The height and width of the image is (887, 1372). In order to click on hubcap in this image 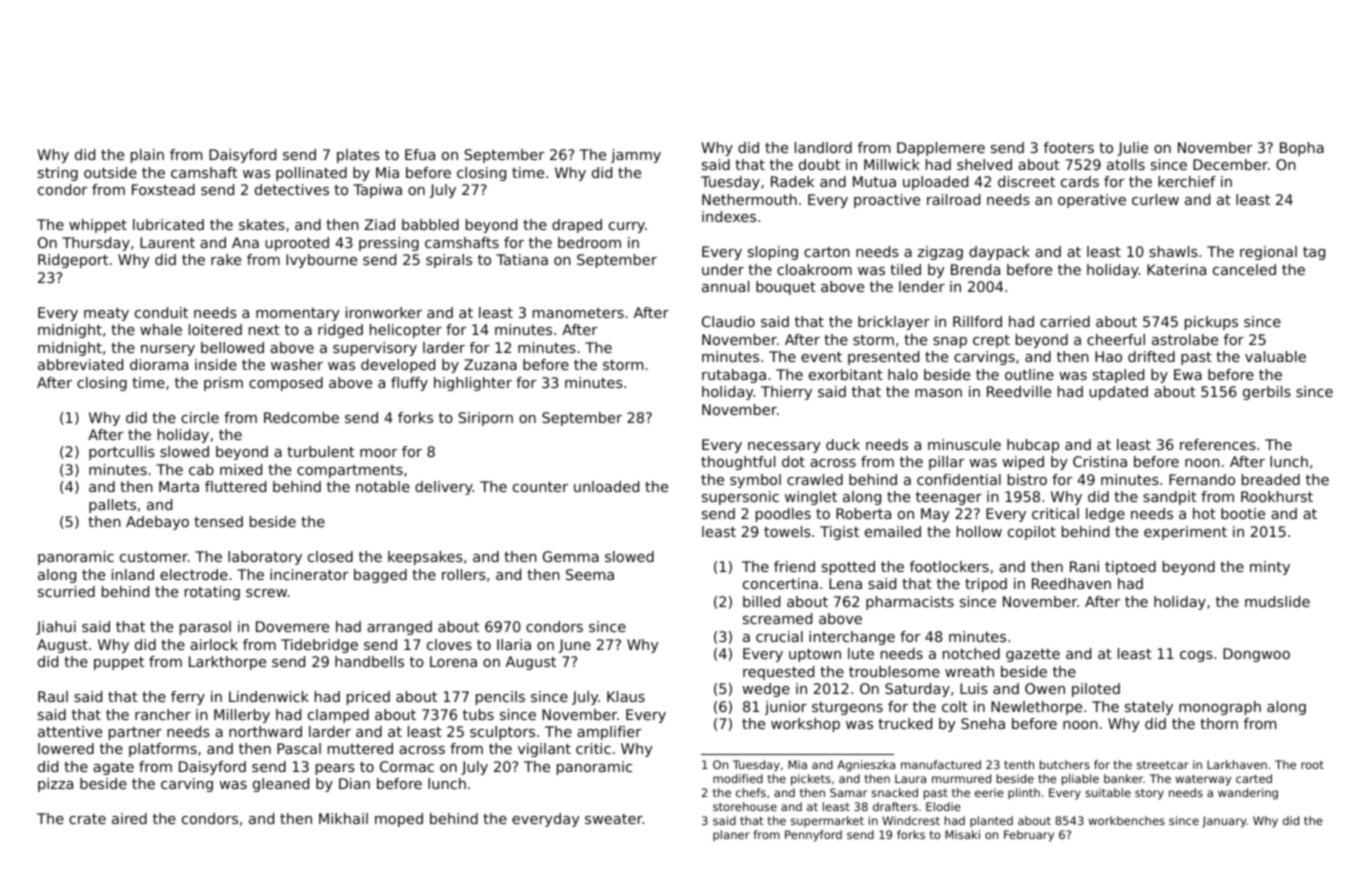, I will do `click(1033, 446)`.
